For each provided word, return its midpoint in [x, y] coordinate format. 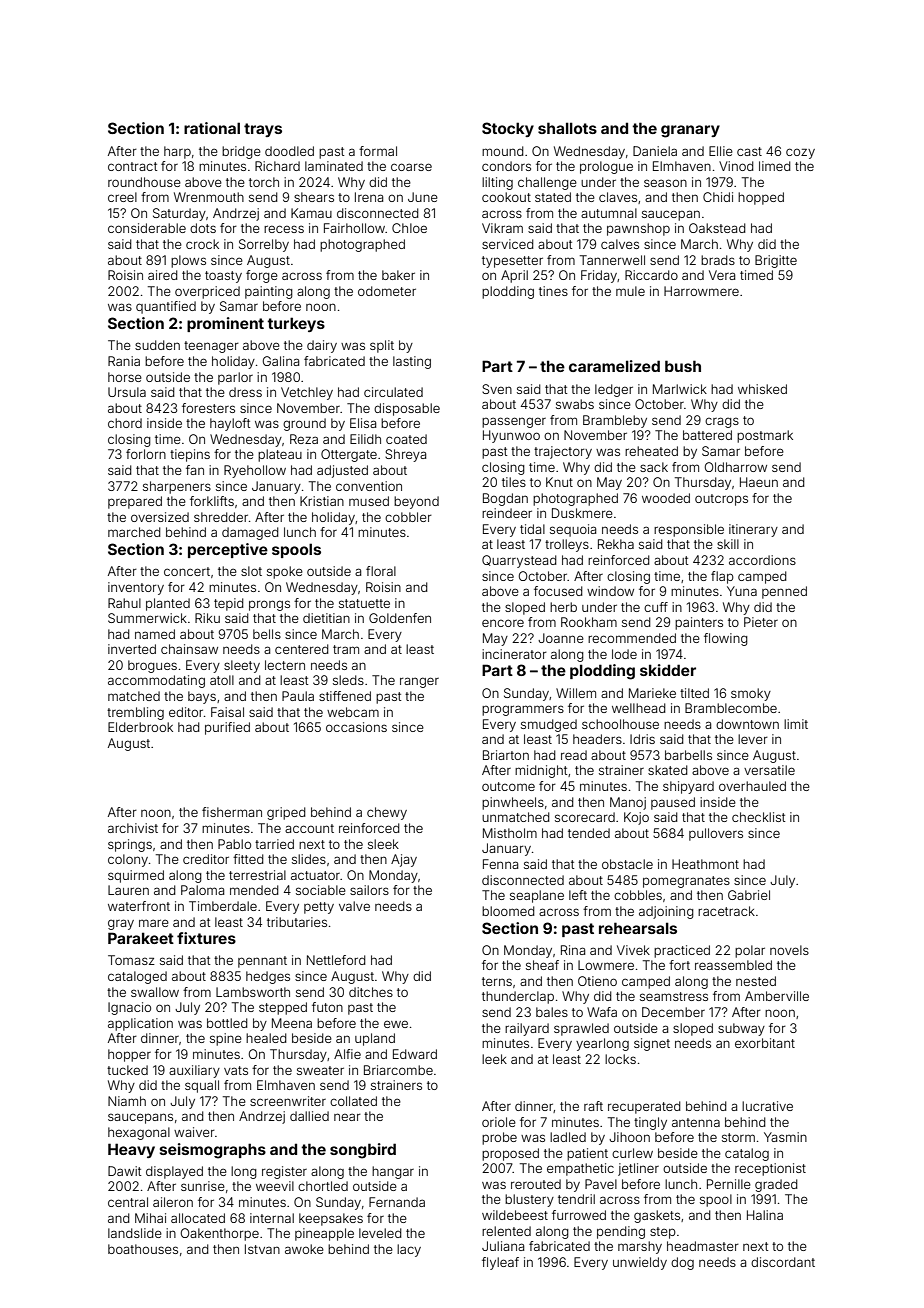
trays [263, 130]
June [423, 197]
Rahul [124, 603]
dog [682, 1263]
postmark [765, 436]
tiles [514, 482]
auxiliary [194, 1071]
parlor [235, 378]
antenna [696, 1122]
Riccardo [651, 275]
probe [499, 1138]
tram [346, 649]
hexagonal [139, 1133]
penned [784, 592]
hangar [393, 1172]
